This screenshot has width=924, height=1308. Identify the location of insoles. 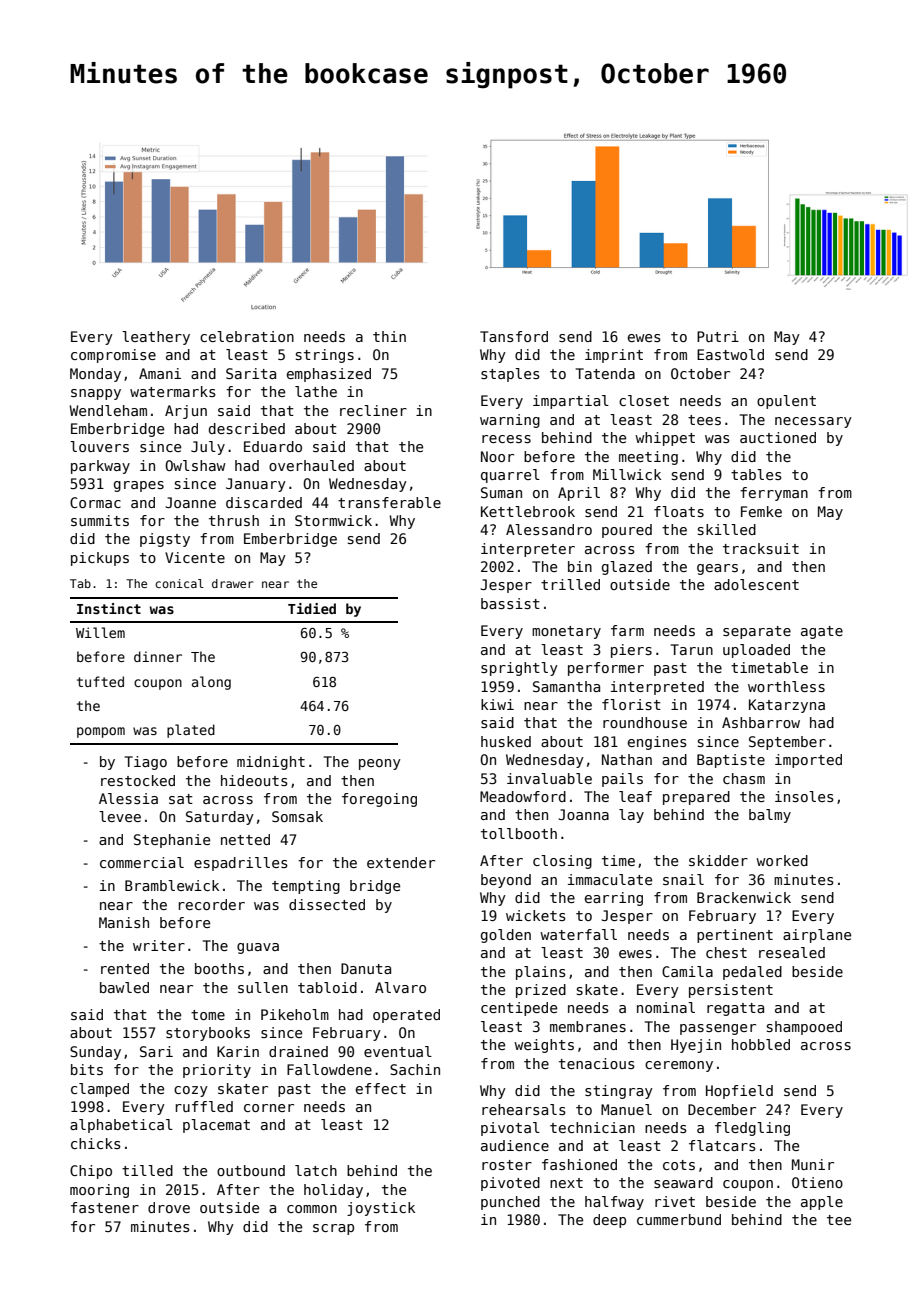
(804, 796).
